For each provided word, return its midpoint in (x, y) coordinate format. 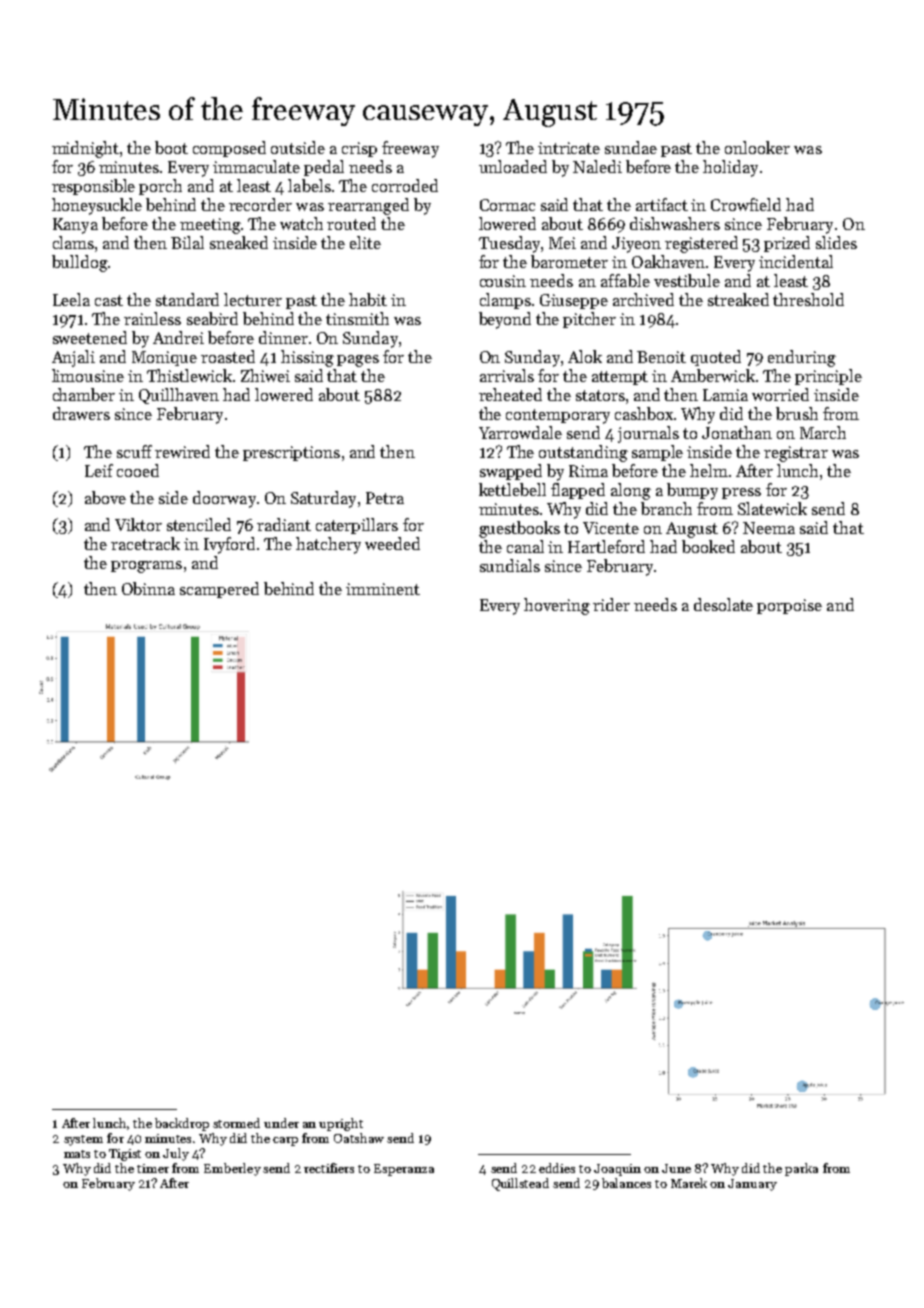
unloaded (513, 166)
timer (153, 1168)
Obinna (148, 588)
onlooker (757, 147)
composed (229, 149)
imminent (383, 589)
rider (611, 604)
